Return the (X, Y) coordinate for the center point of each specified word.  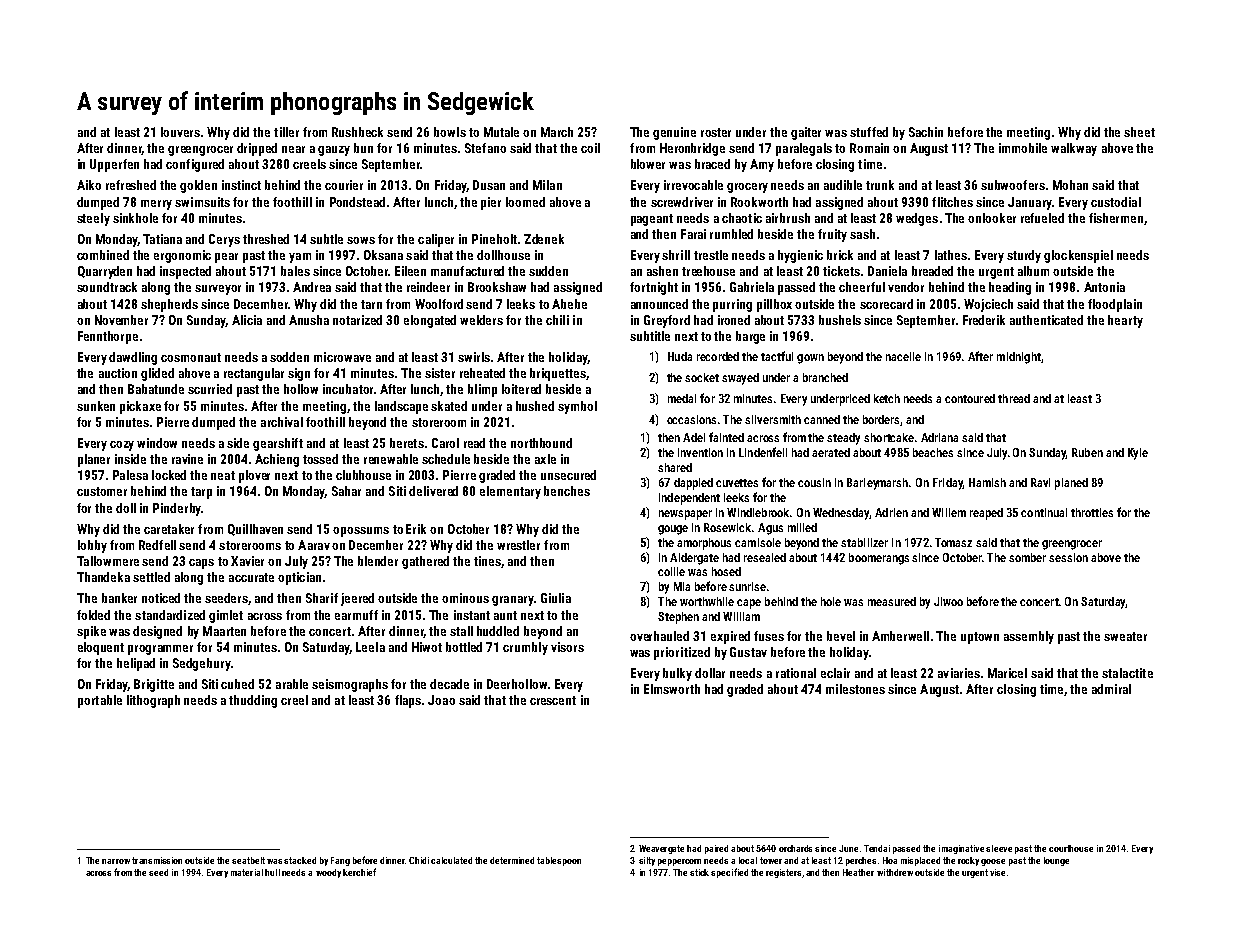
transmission (157, 860)
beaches (933, 452)
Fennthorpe (108, 337)
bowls (450, 132)
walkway (1074, 149)
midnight (1019, 358)
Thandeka (103, 577)
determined (512, 860)
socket (702, 377)
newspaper (685, 515)
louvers (180, 132)
